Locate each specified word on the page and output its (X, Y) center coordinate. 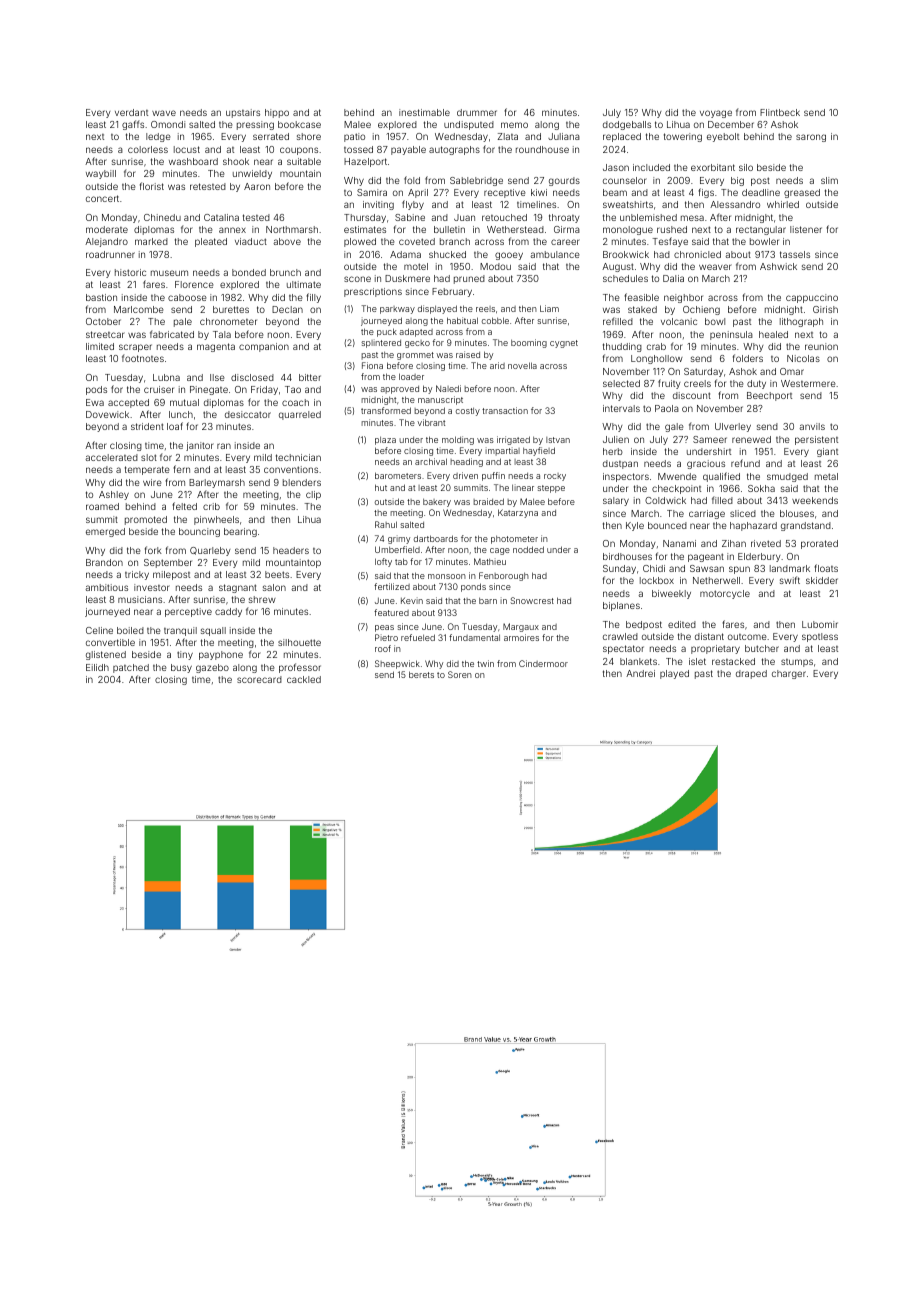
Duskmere (407, 278)
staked (642, 309)
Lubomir (820, 624)
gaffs (133, 125)
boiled (130, 630)
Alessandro (735, 204)
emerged (105, 532)
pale (183, 322)
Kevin (412, 600)
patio (354, 137)
